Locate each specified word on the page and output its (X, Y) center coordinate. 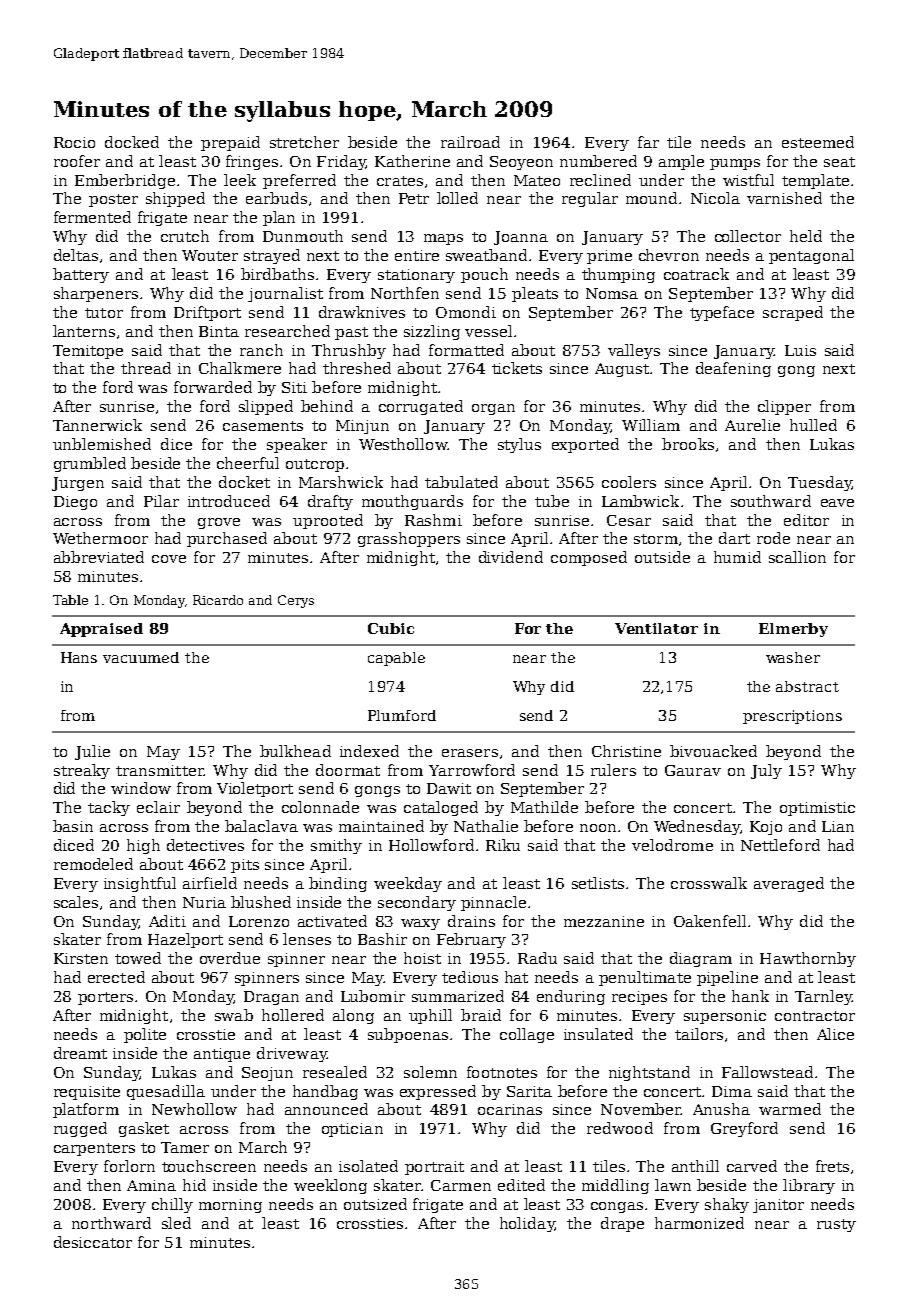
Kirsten (81, 958)
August (622, 370)
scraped (793, 313)
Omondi (466, 312)
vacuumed (141, 657)
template (815, 181)
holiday (527, 1224)
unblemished (102, 444)
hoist (422, 958)
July (766, 771)
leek (240, 180)
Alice (835, 1034)
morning (230, 1206)
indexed (369, 751)
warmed (790, 1109)
